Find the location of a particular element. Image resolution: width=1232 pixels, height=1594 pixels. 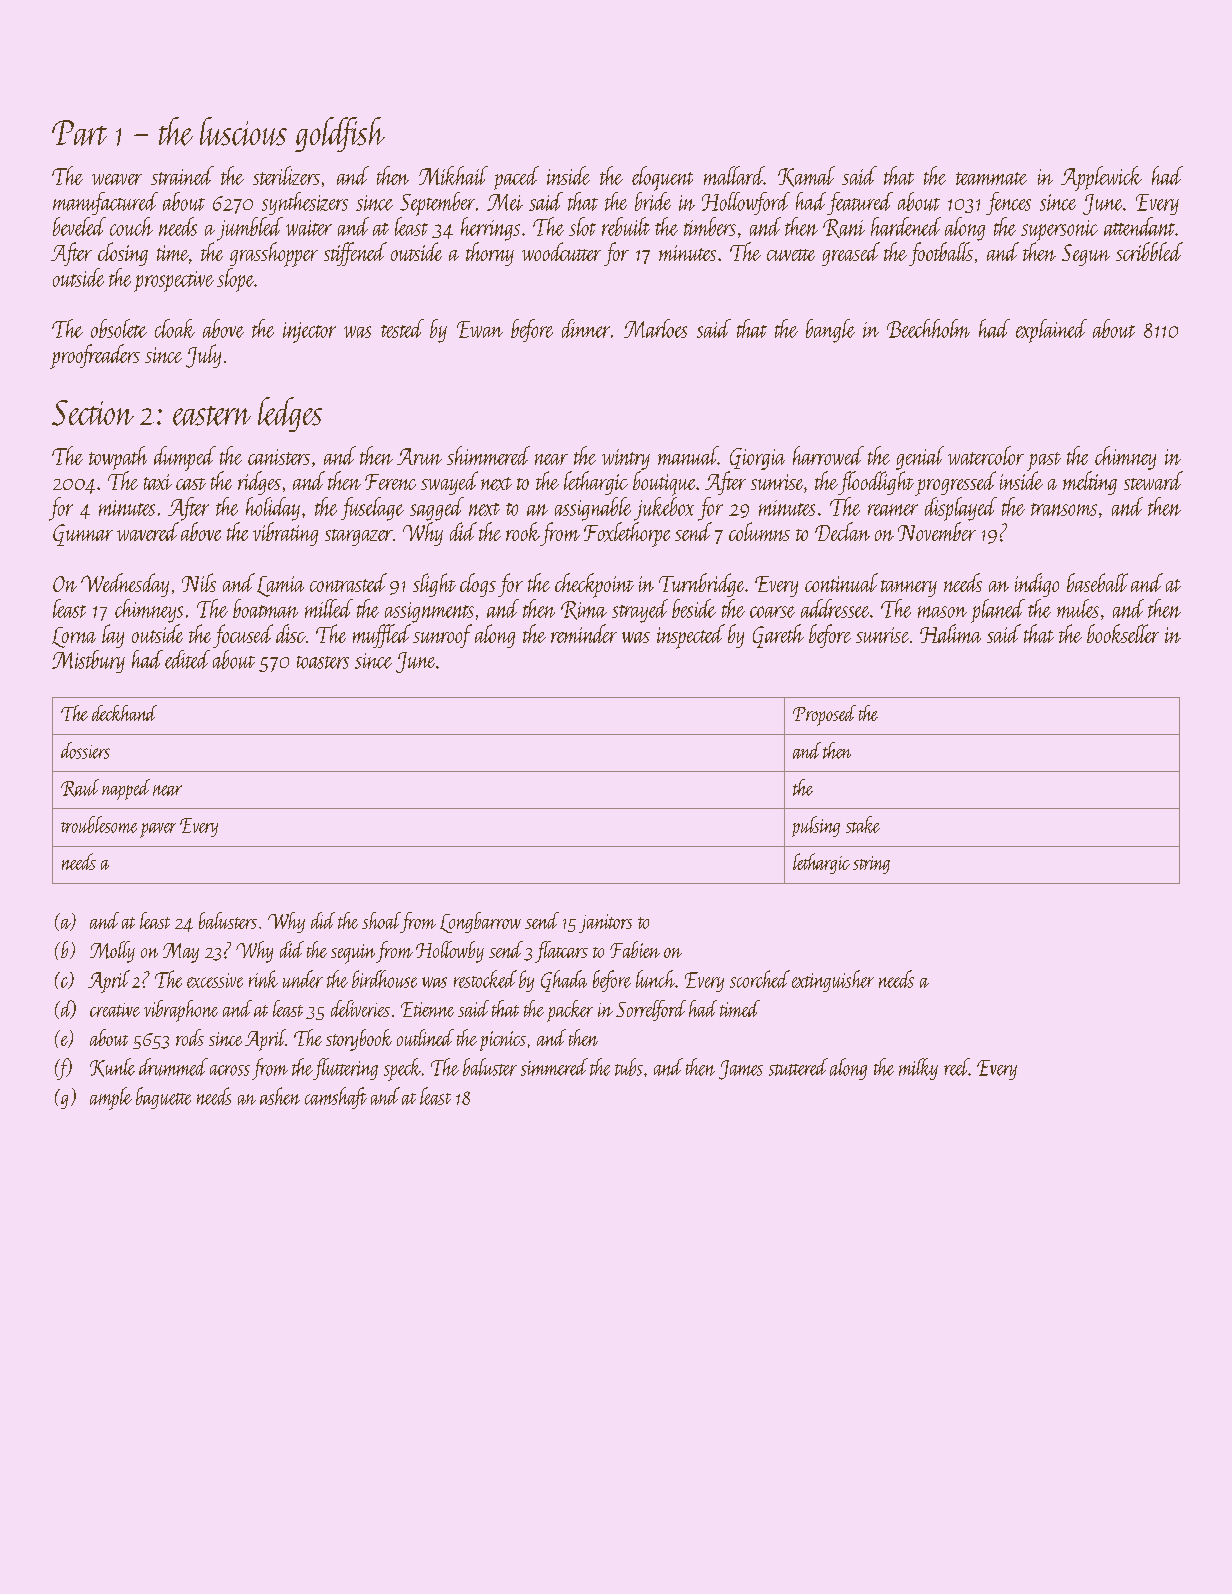

explained is located at coordinates (1051, 331).
